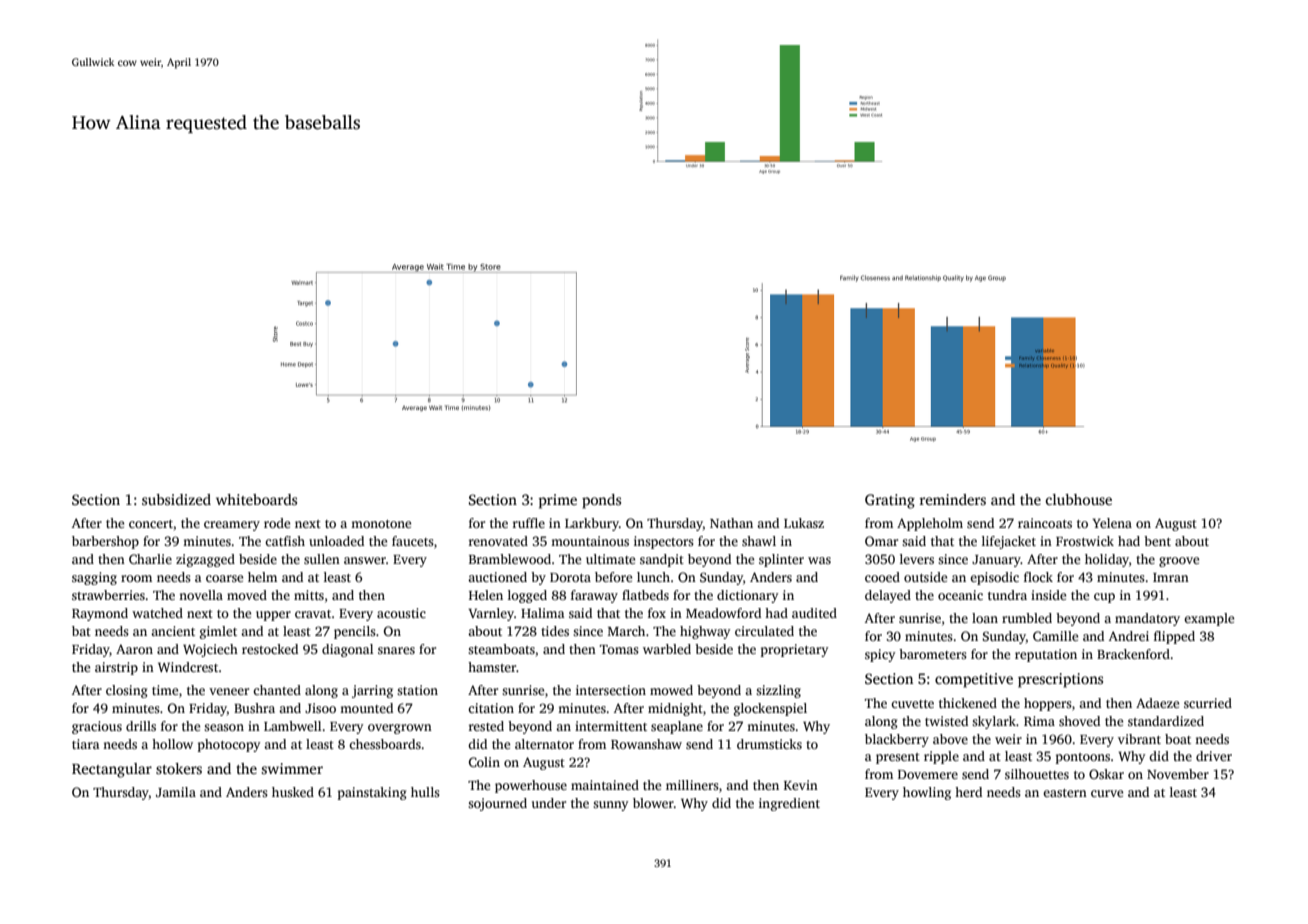  I want to click on Adaeze, so click(1157, 703).
